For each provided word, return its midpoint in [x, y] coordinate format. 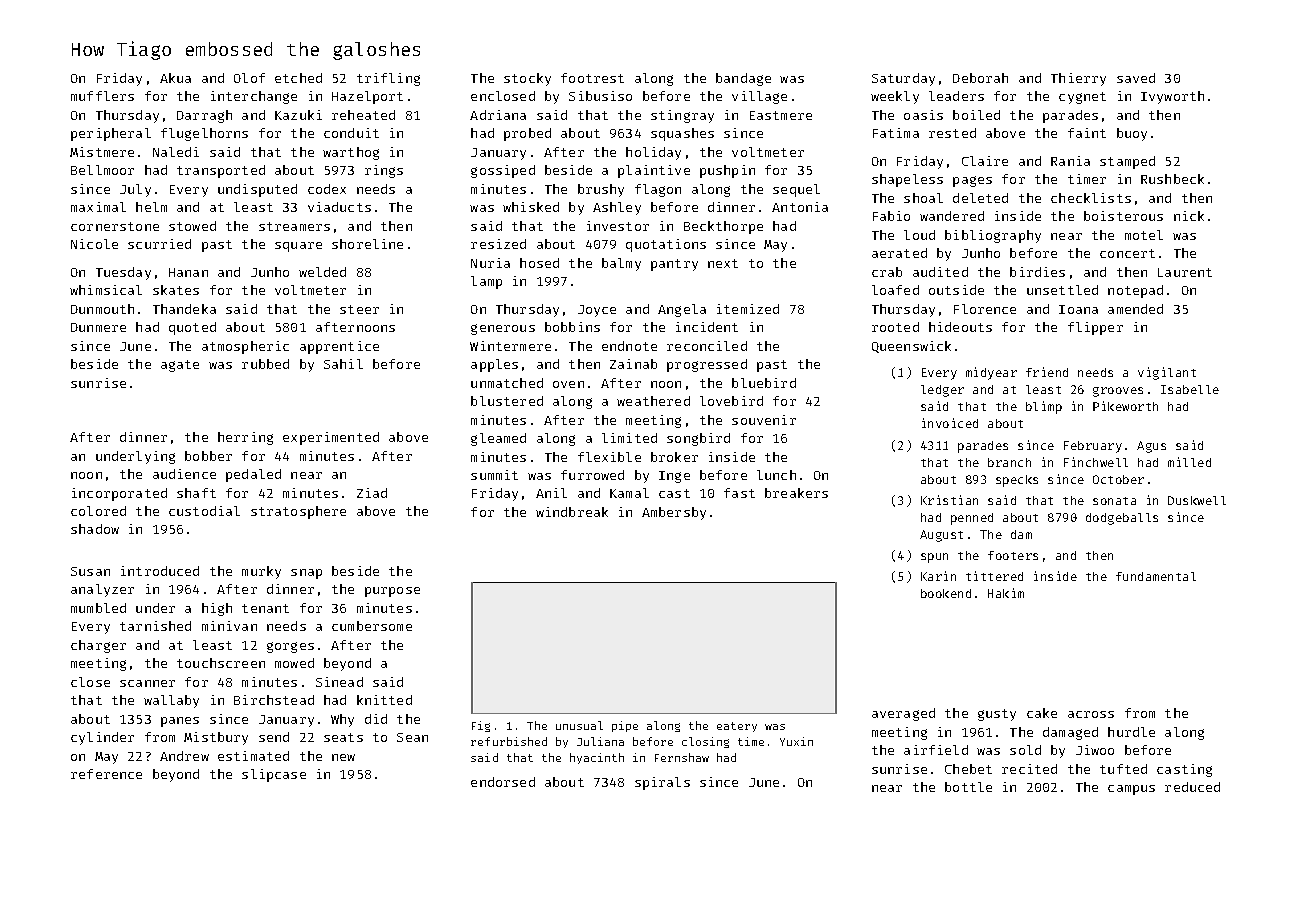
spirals [662, 783]
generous [503, 329]
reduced [1192, 787]
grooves [1118, 392]
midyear [991, 373]
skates [176, 290]
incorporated [119, 494]
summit [494, 475]
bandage [743, 79]
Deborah [980, 78]
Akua [175, 78]
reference [106, 774]
